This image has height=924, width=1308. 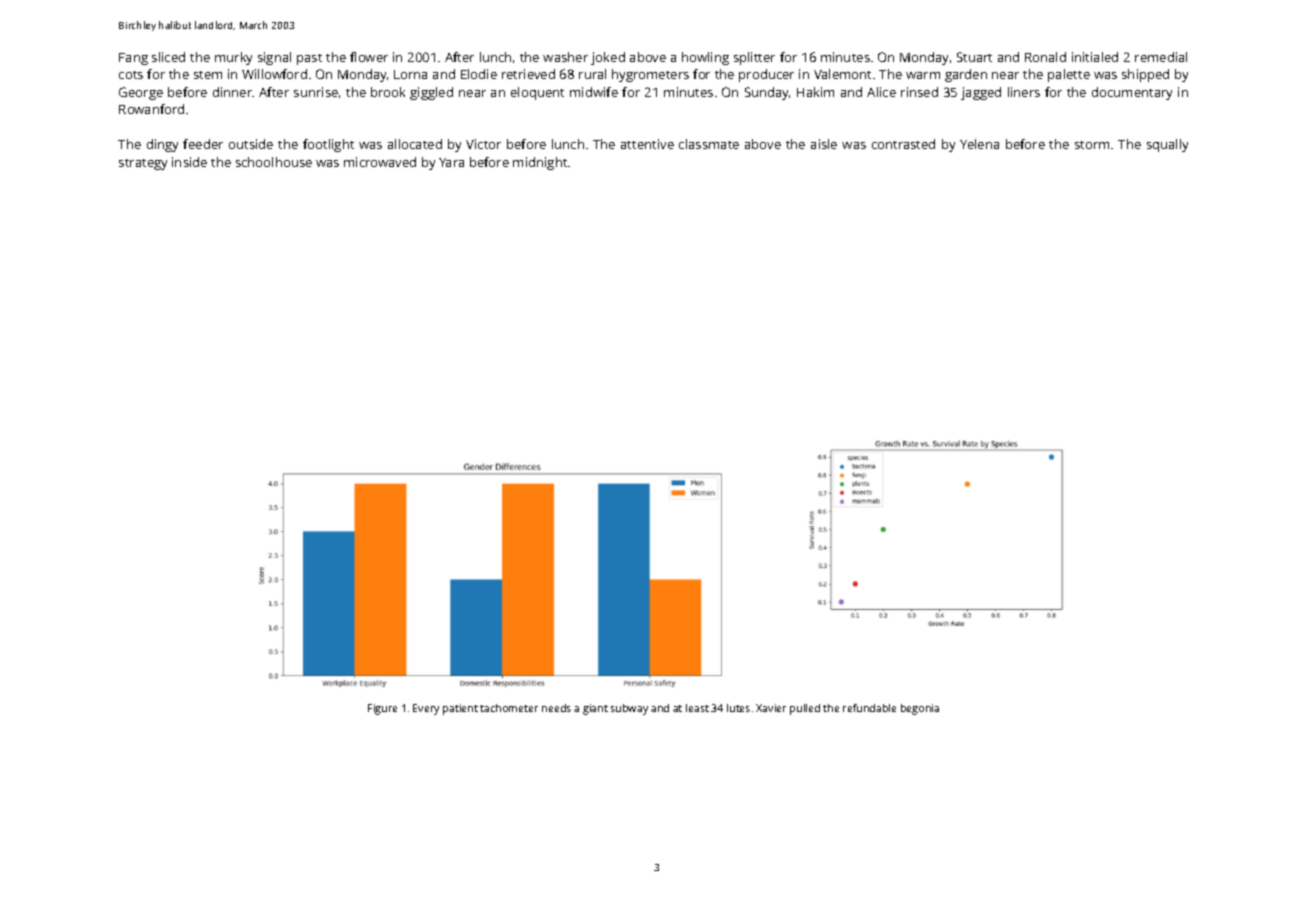 What do you see at coordinates (824, 144) in the image?
I see `aisle` at bounding box center [824, 144].
